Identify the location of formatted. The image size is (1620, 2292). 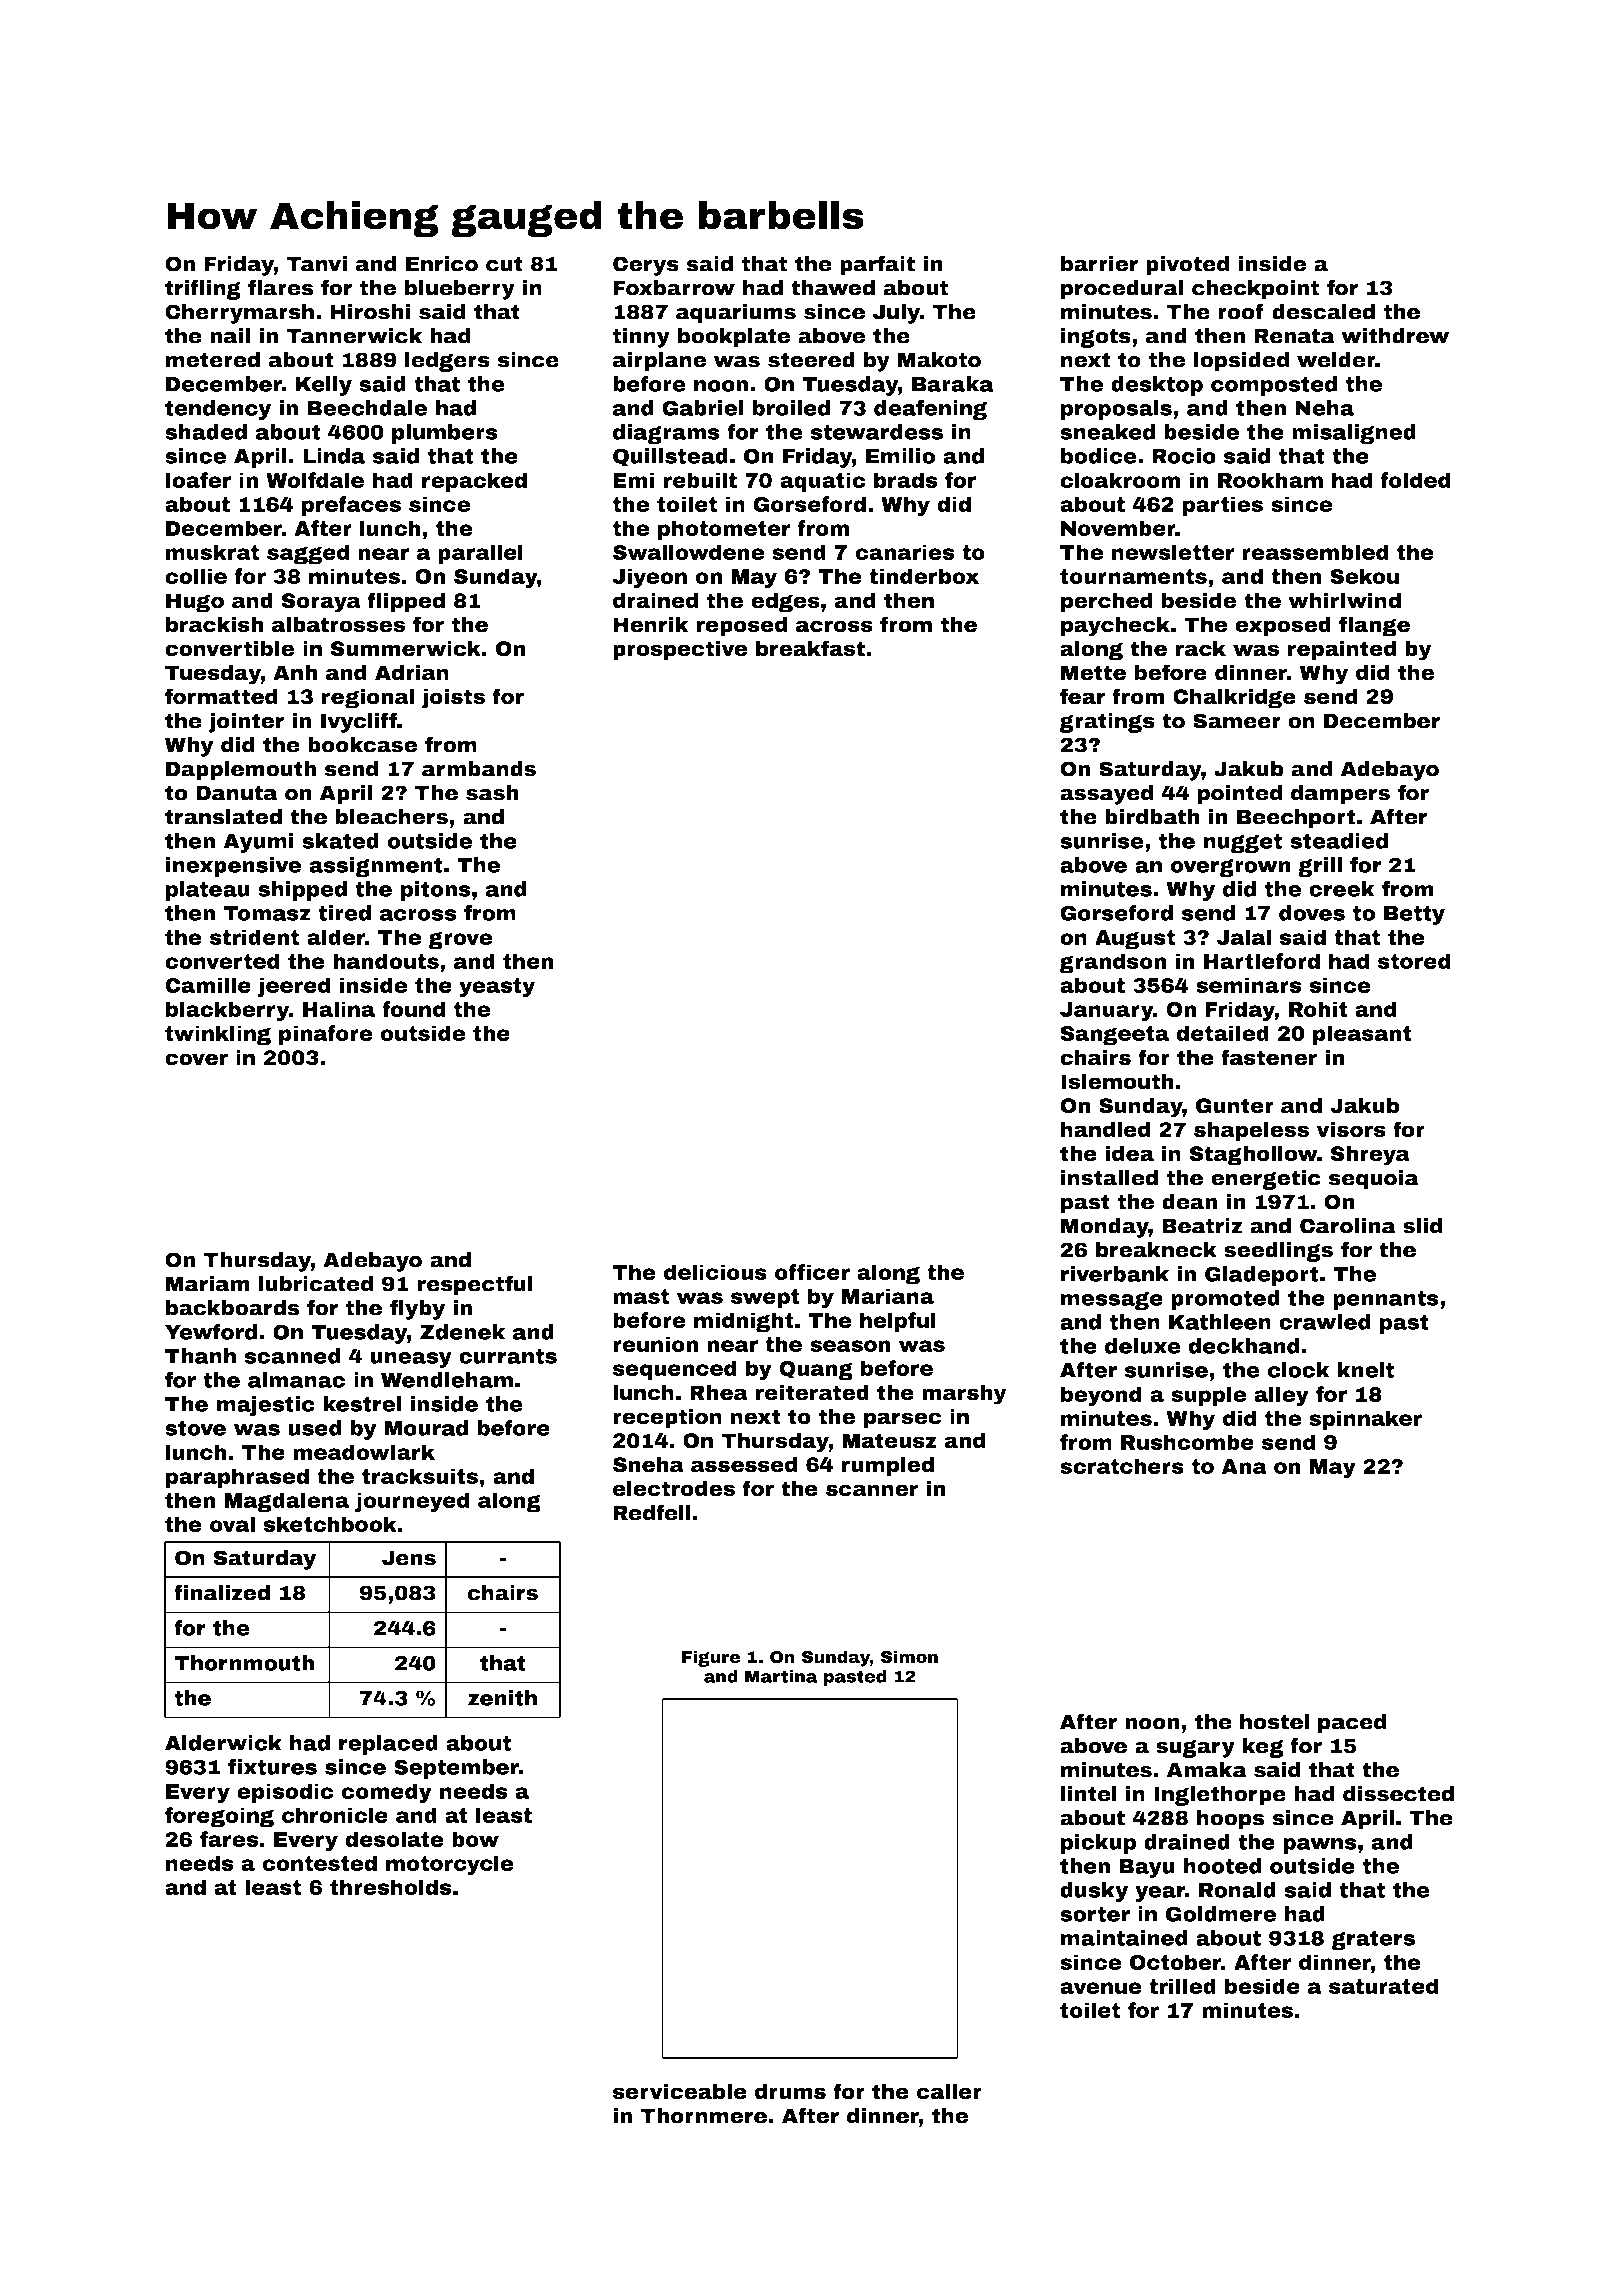
(221, 696).
